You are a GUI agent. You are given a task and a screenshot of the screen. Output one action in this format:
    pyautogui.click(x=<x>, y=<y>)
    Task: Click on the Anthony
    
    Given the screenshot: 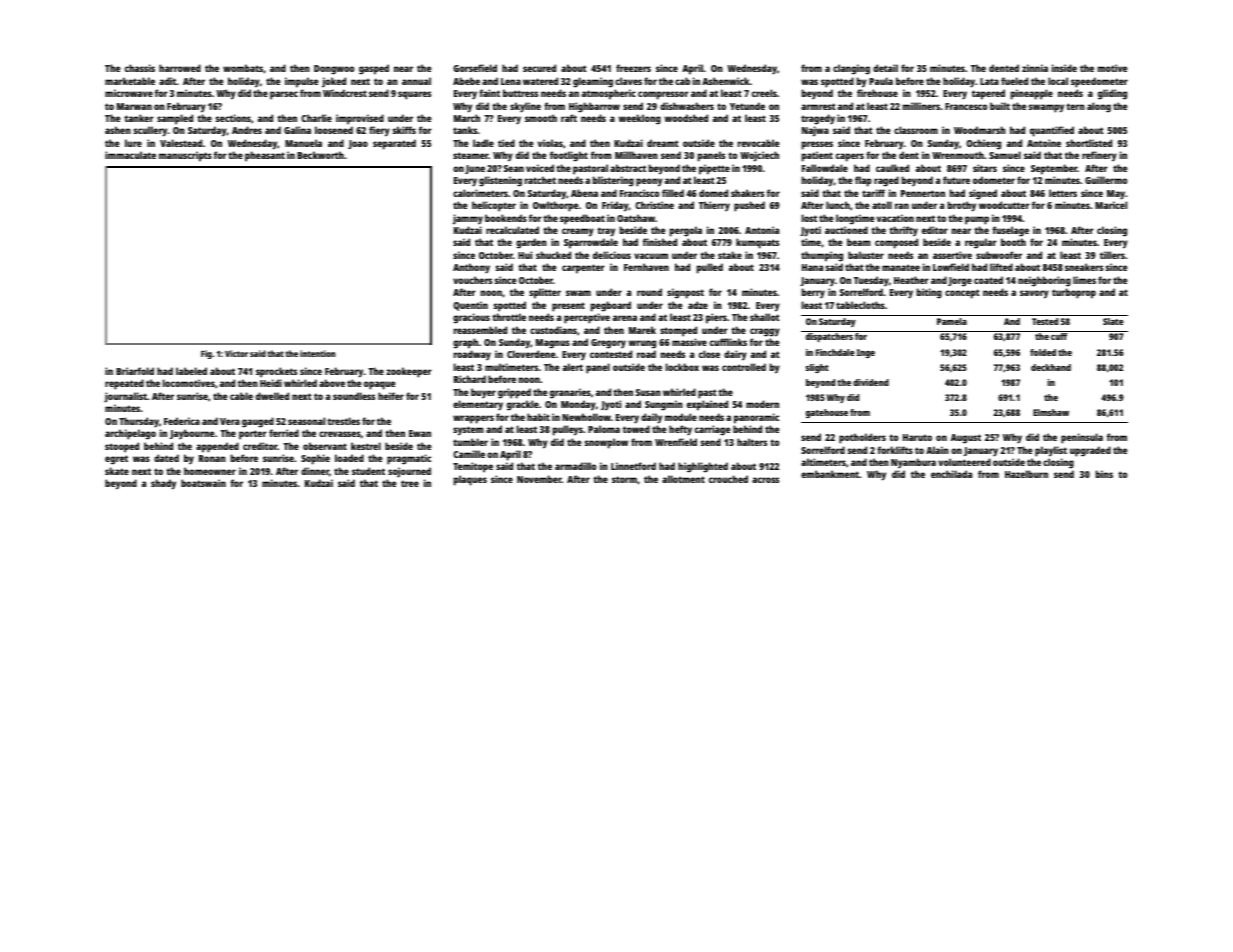 What is the action you would take?
    pyautogui.click(x=471, y=268)
